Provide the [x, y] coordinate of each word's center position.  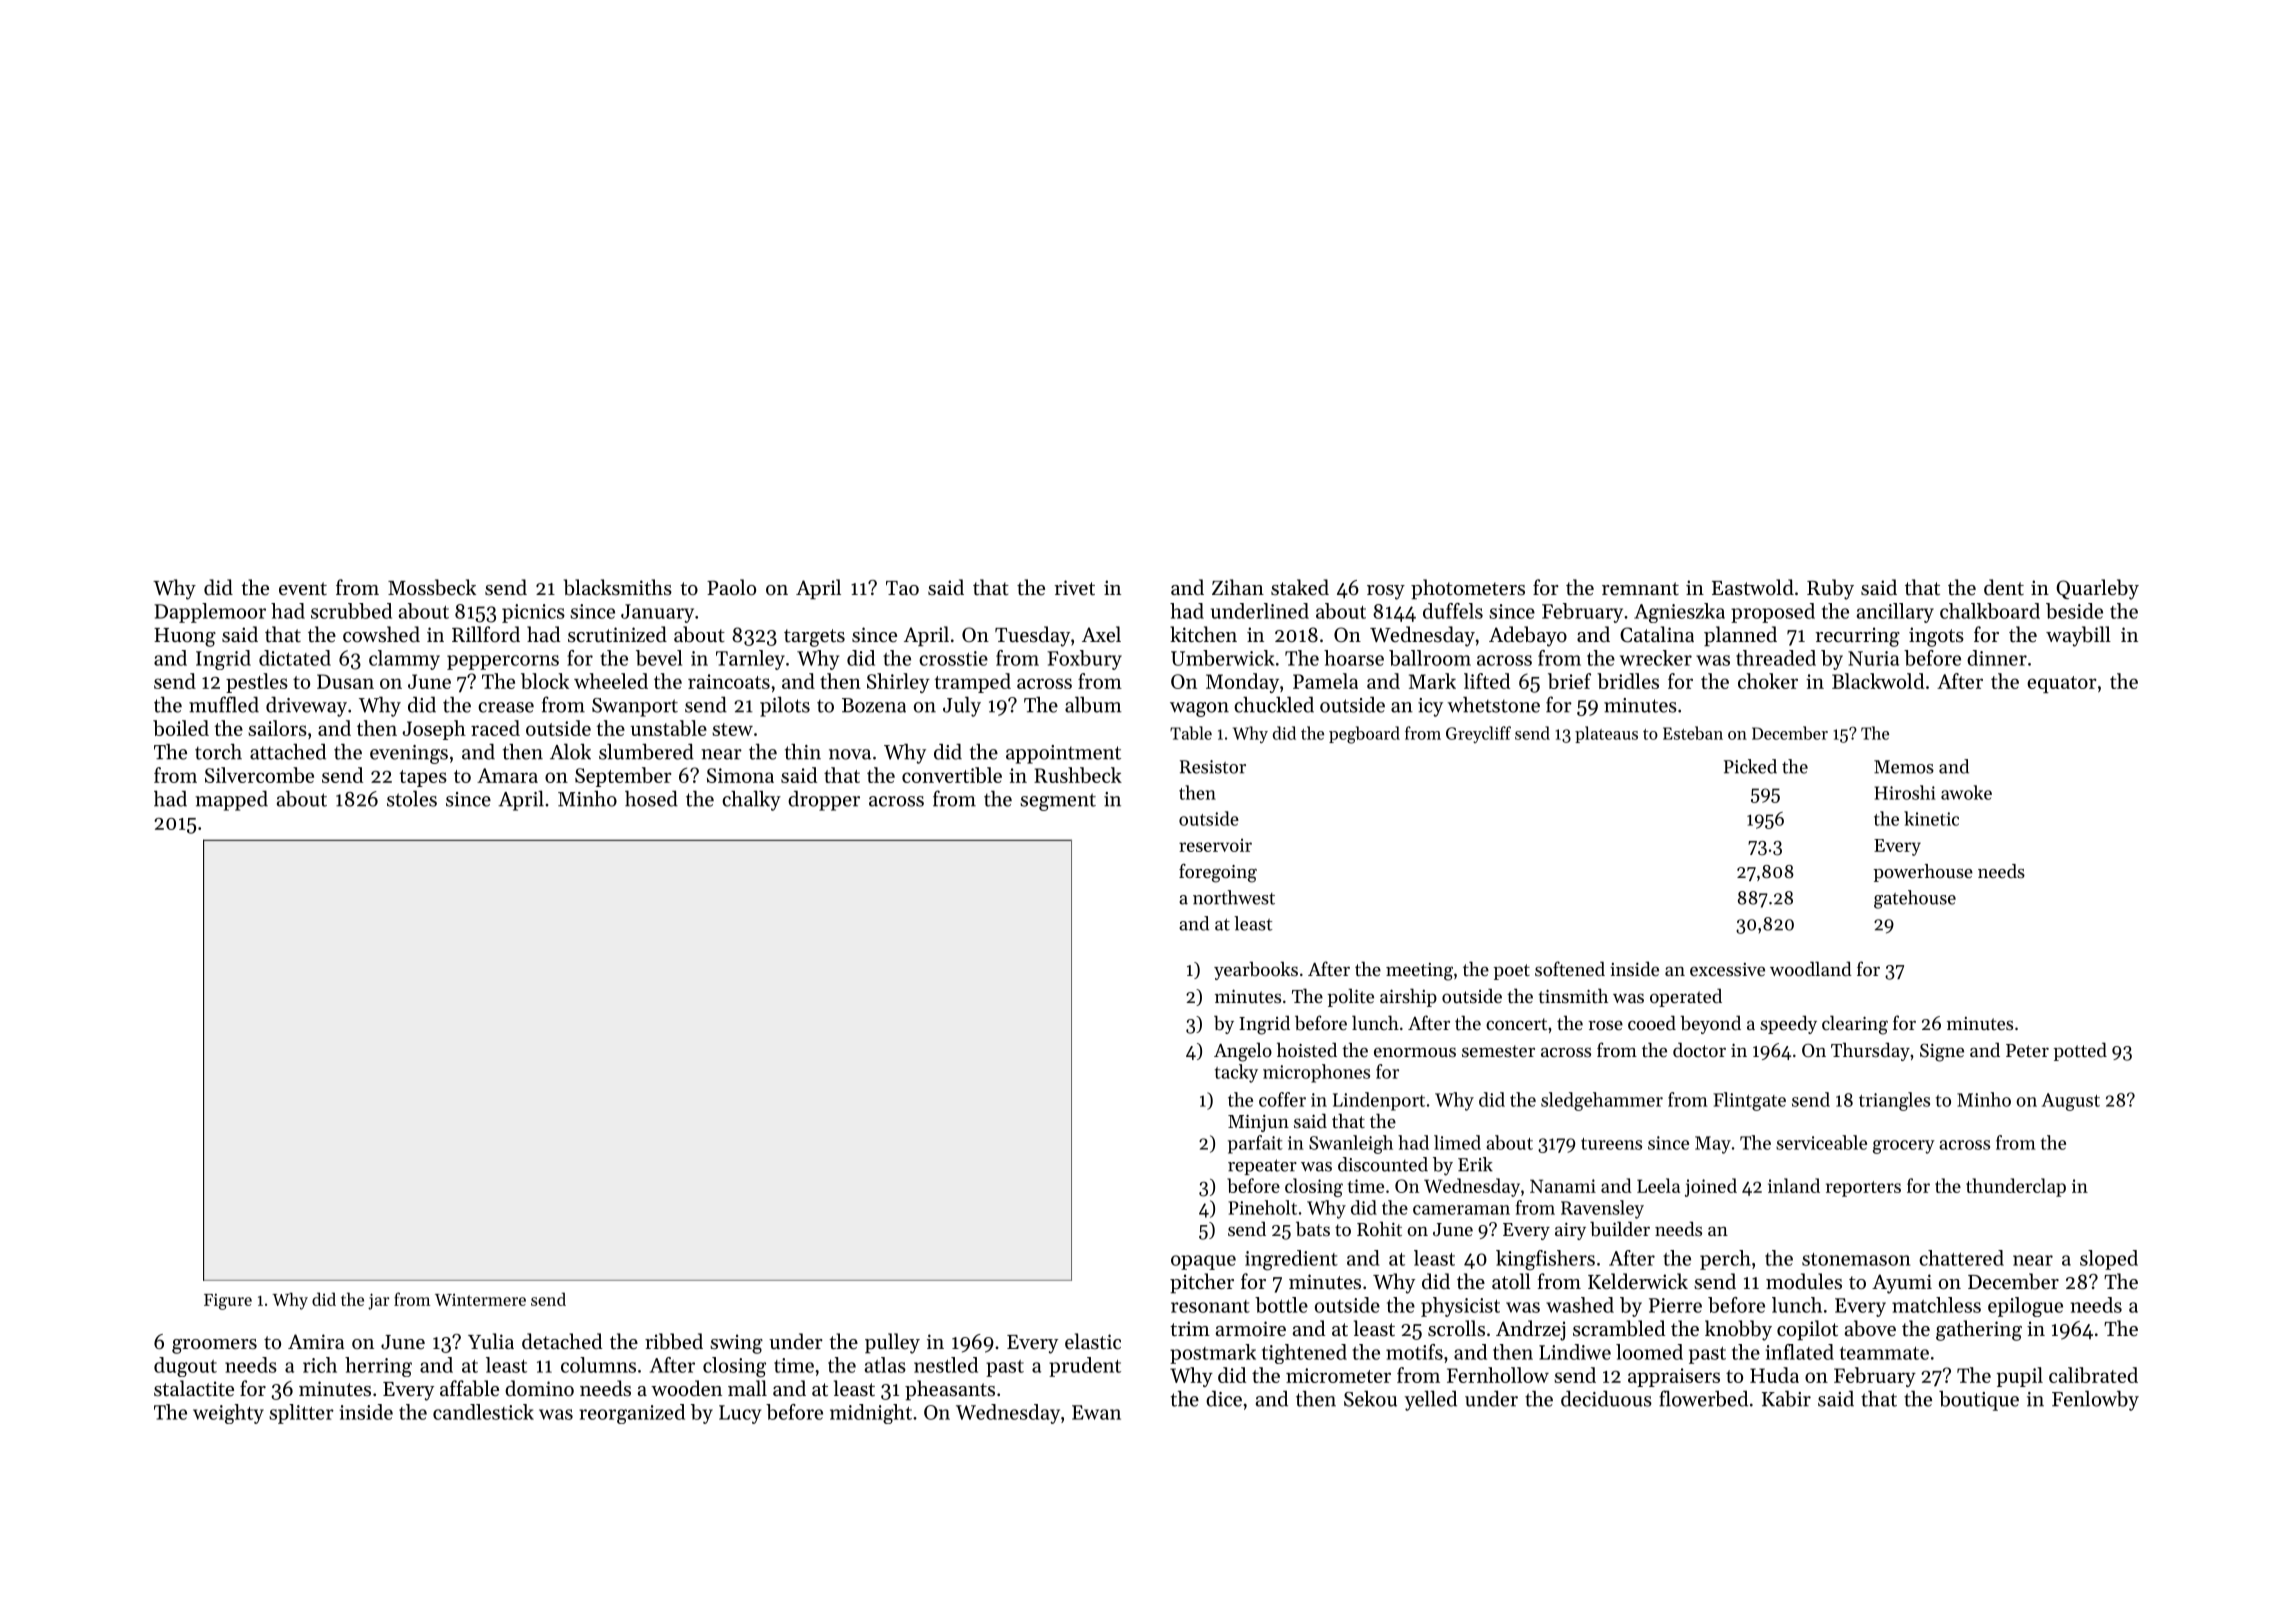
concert [1516, 1024]
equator [2062, 684]
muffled [224, 704]
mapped [231, 800]
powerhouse [1923, 873]
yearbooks [1256, 970]
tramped [972, 683]
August [2071, 1102]
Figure [228, 1301]
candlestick [483, 1412]
